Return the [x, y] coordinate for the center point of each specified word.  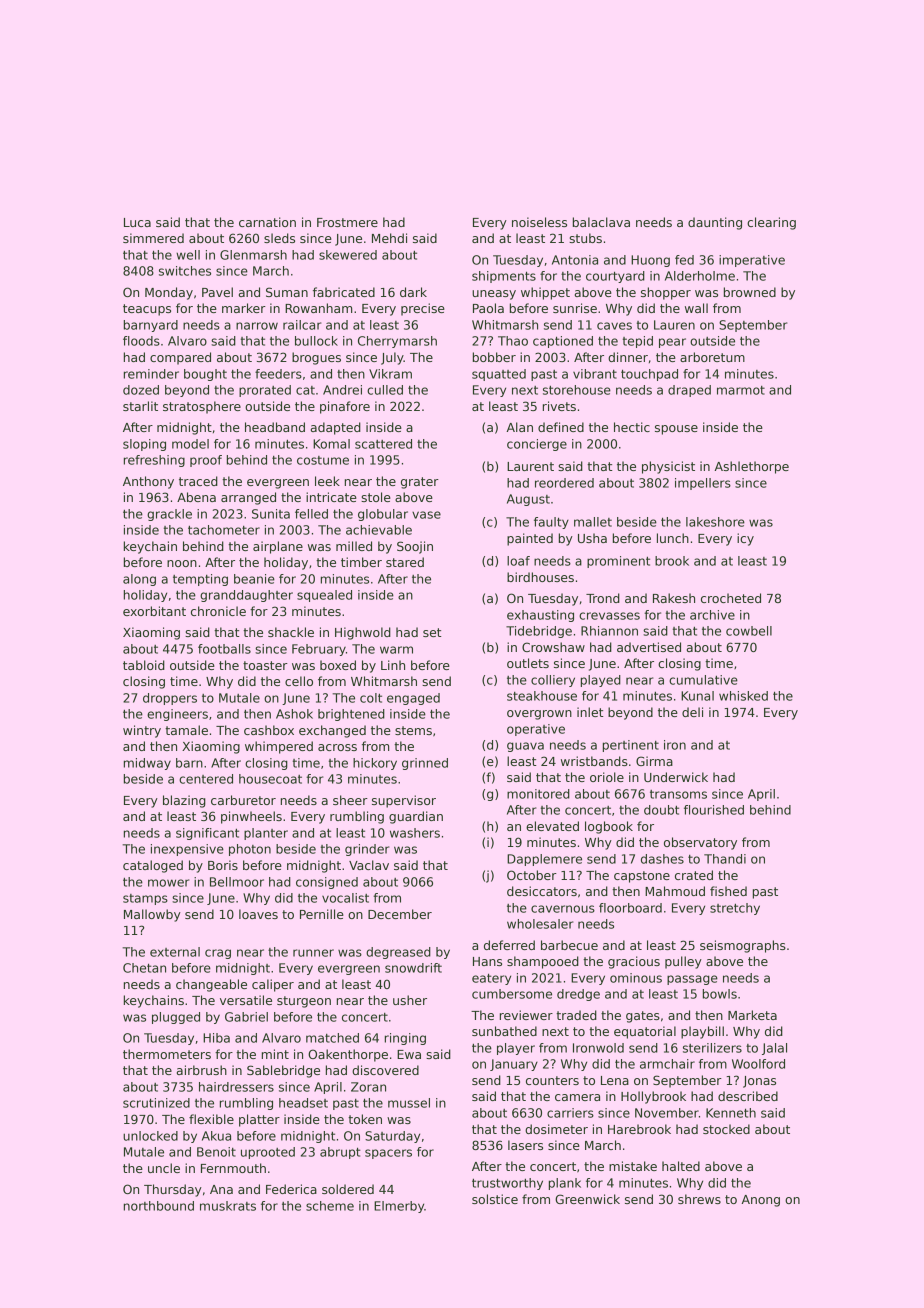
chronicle [218, 611]
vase [426, 515]
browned [750, 292]
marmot [741, 390]
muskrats [228, 1206]
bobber [494, 357]
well [188, 255]
